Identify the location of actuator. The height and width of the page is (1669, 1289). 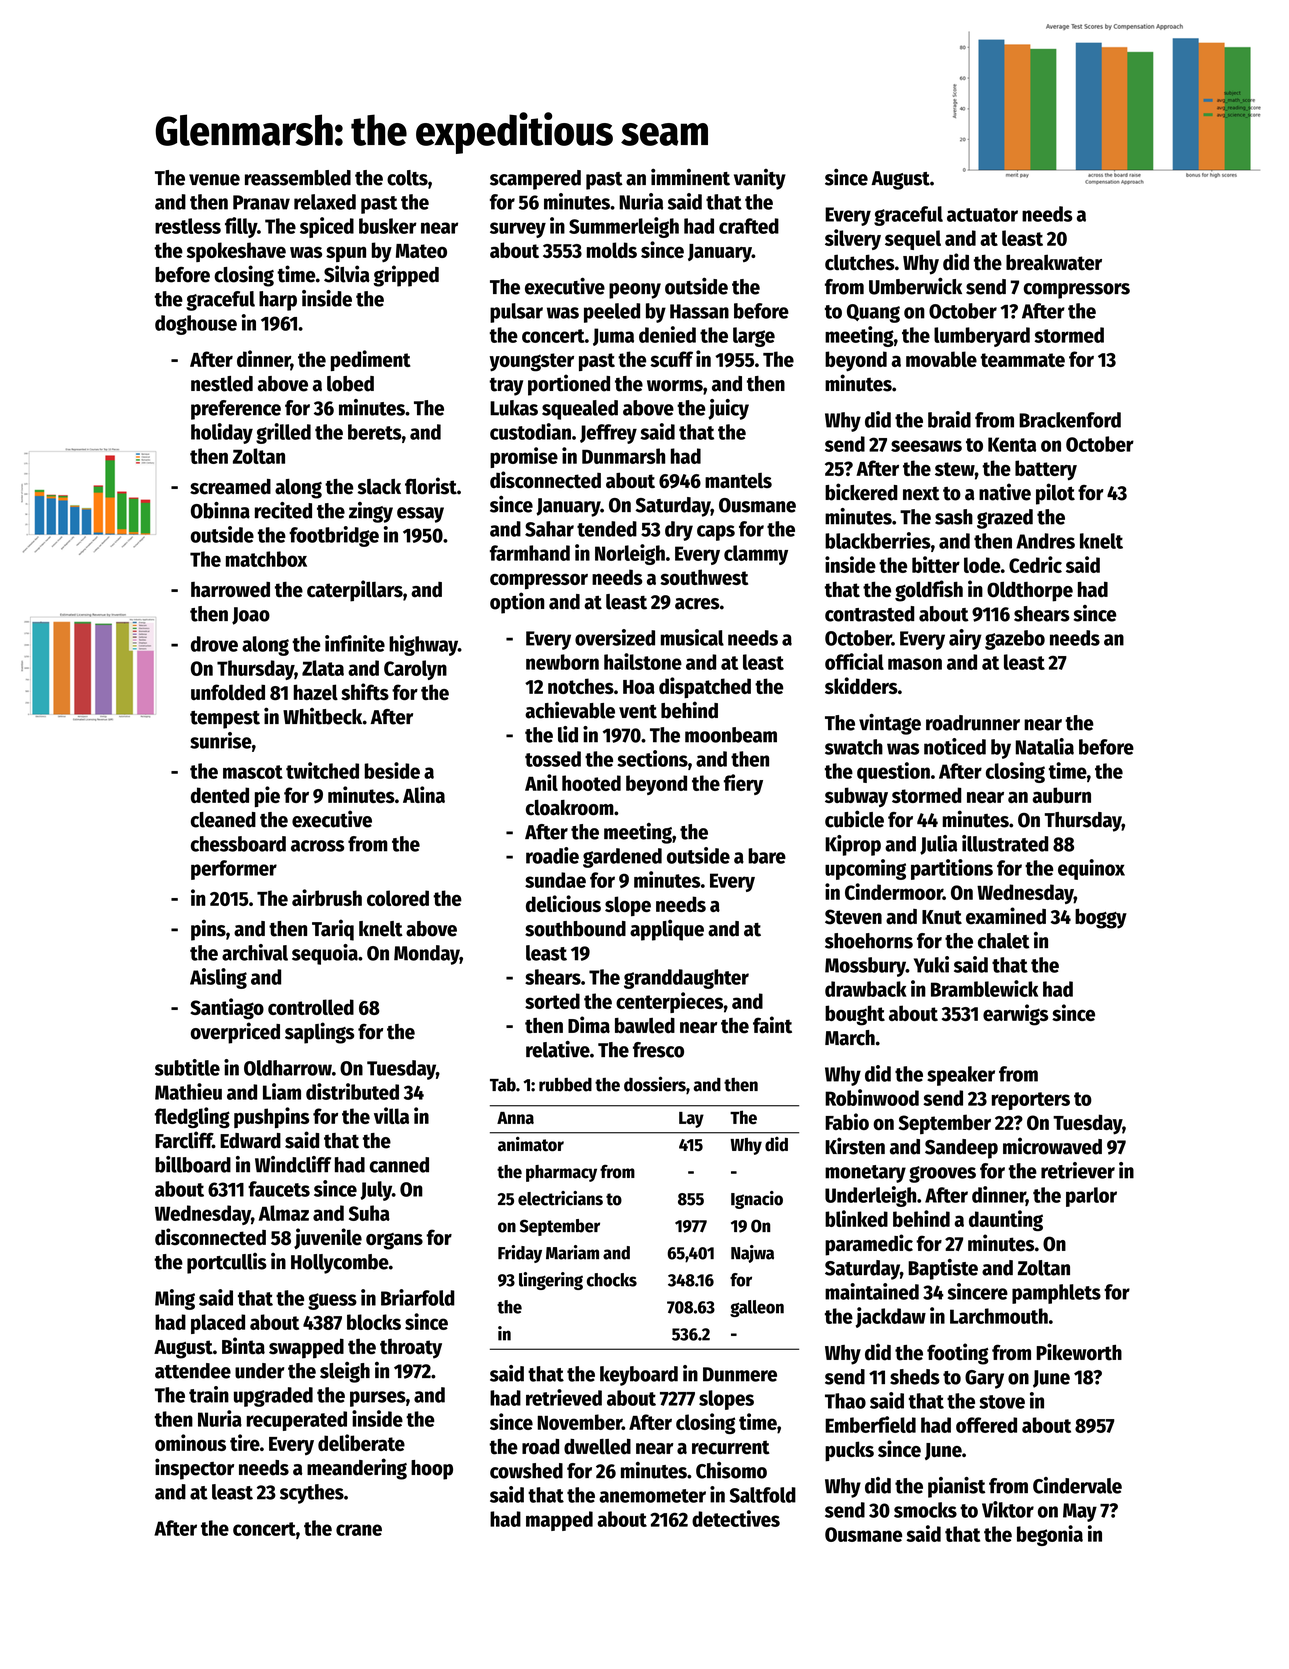
(982, 215).
